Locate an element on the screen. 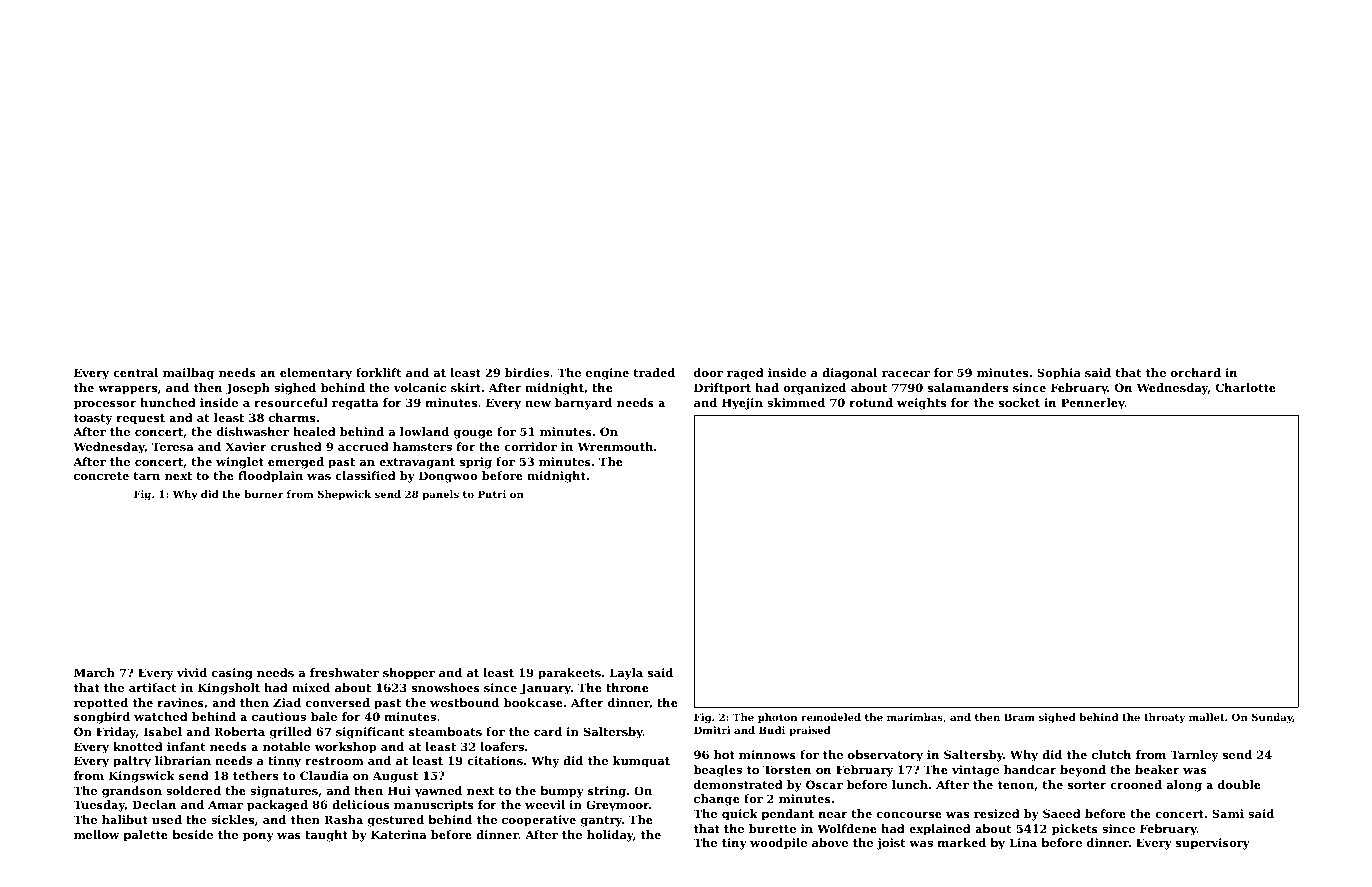 This screenshot has height=887, width=1372. Putri is located at coordinates (492, 494).
